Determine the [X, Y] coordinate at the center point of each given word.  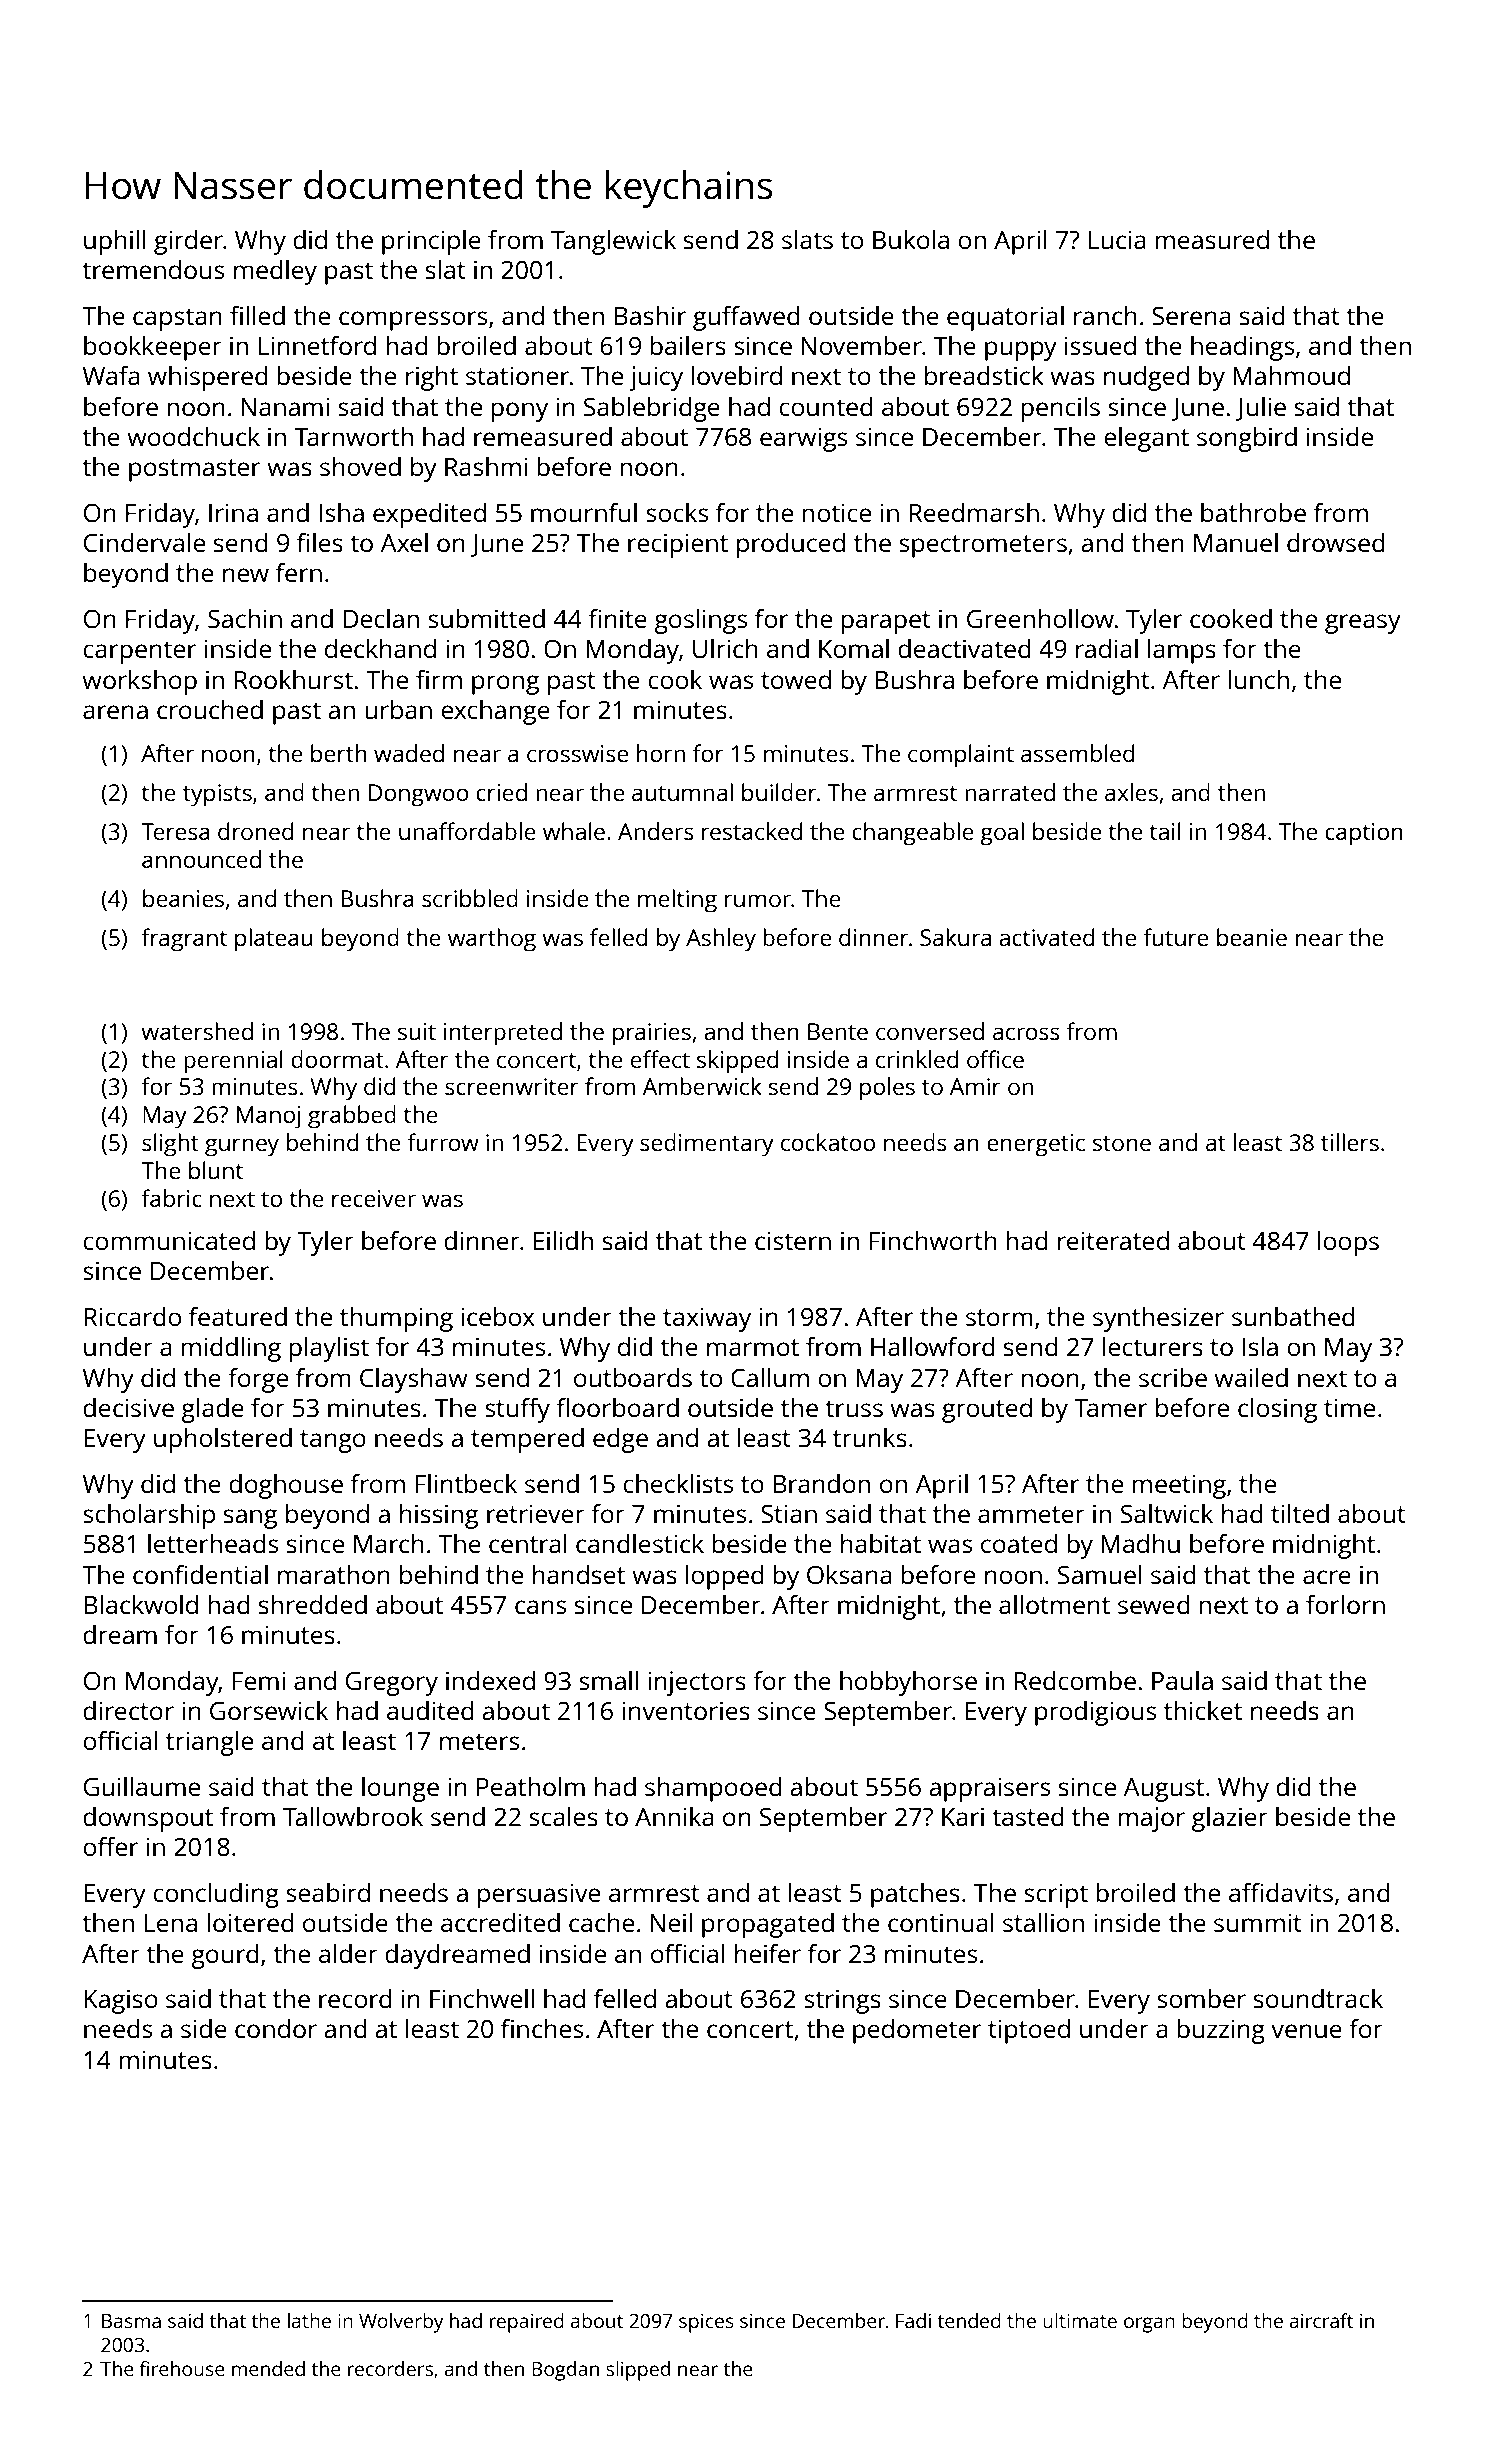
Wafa [111, 375]
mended [268, 2368]
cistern [793, 1240]
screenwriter [512, 1086]
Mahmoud [1291, 375]
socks [677, 512]
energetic [1036, 1145]
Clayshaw [414, 1380]
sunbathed [1293, 1316]
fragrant [184, 940]
